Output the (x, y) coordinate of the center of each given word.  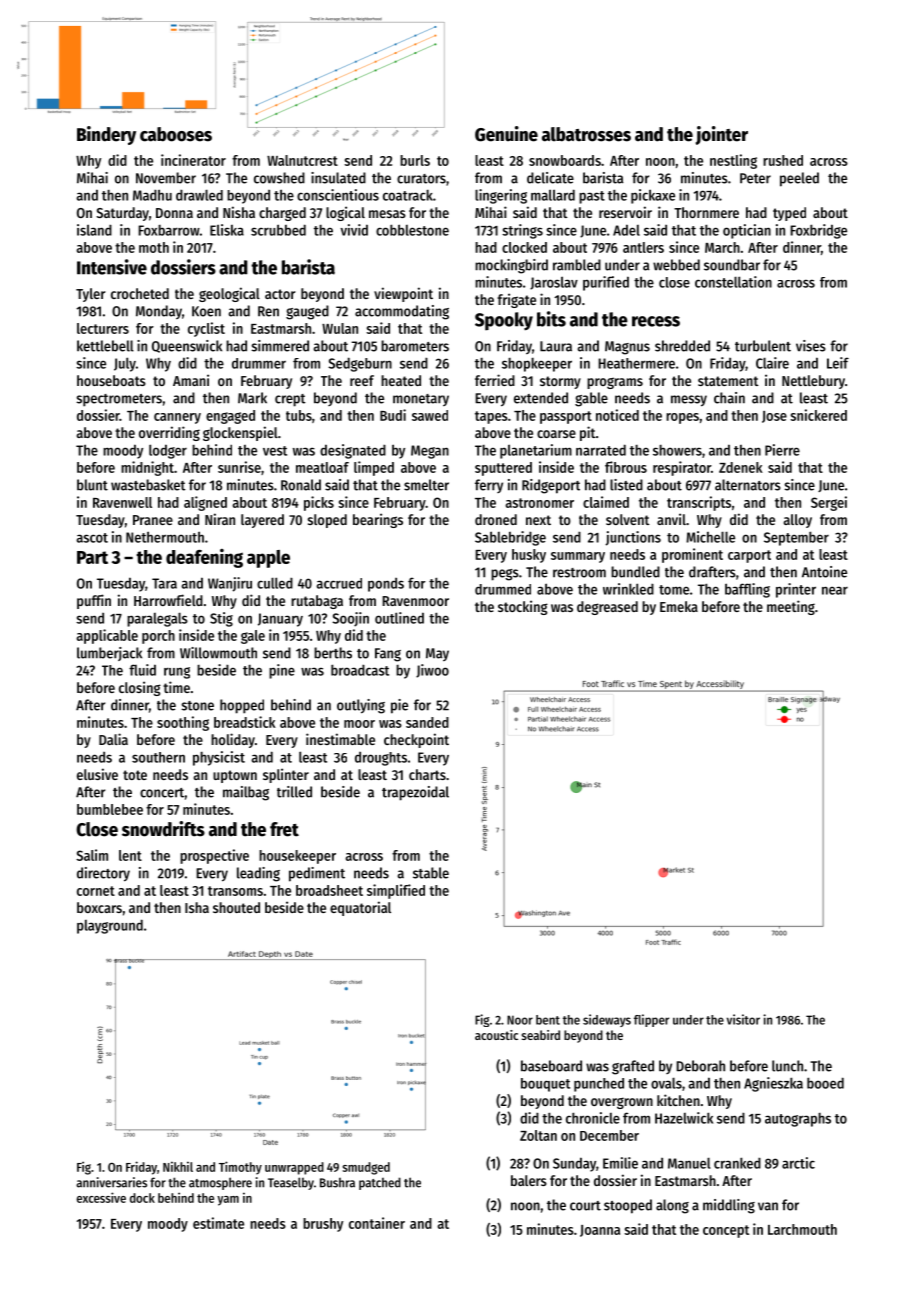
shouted (236, 907)
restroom (579, 573)
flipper (651, 1020)
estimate (218, 1223)
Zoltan (538, 1135)
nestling (733, 161)
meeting (791, 607)
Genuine (506, 134)
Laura (556, 346)
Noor (520, 1020)
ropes (682, 418)
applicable (107, 636)
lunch (787, 1066)
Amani (191, 380)
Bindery (106, 135)
